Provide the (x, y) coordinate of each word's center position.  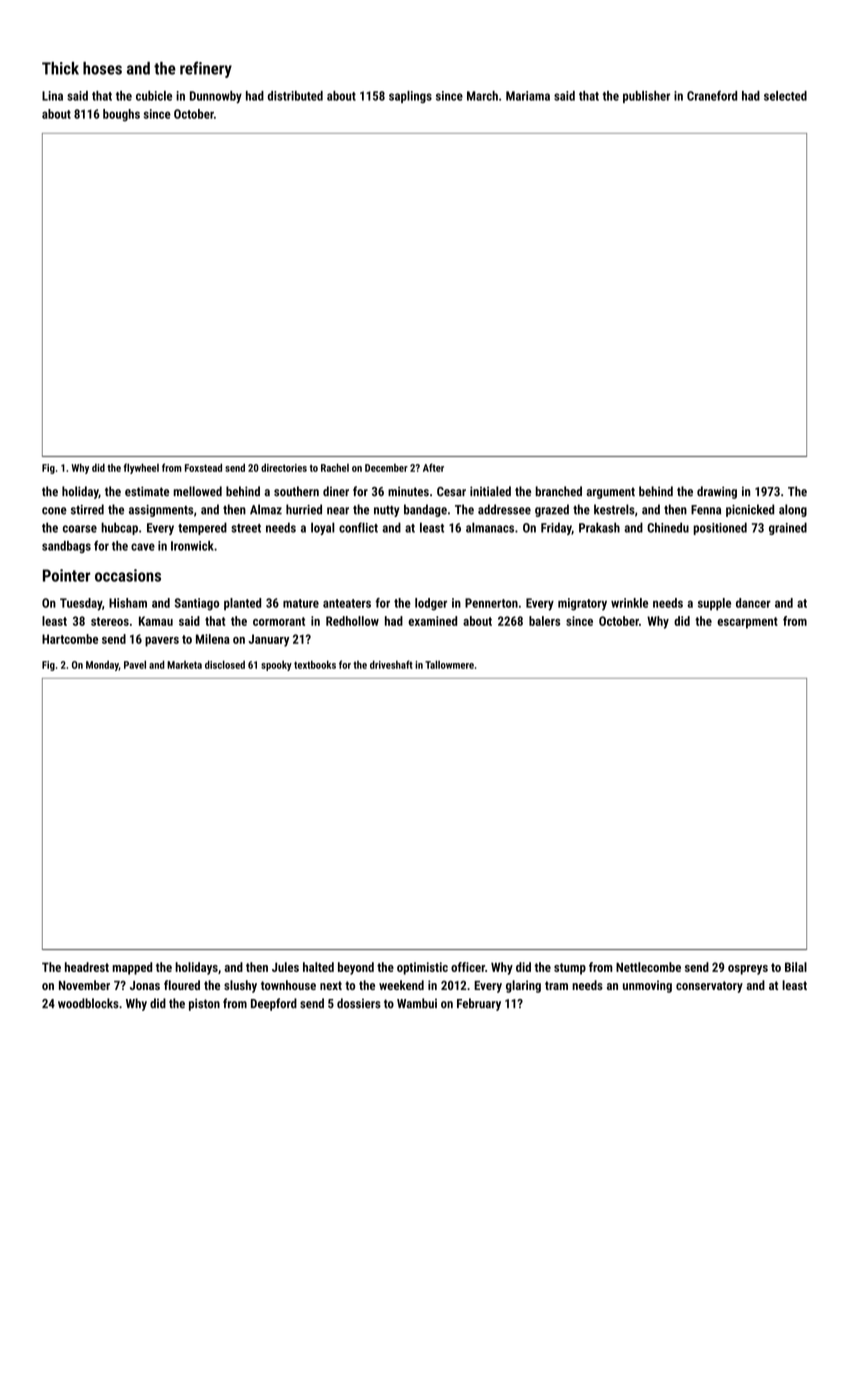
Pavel (135, 664)
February (479, 1004)
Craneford (712, 96)
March (482, 96)
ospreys (748, 970)
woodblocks (88, 1003)
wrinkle (629, 603)
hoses (102, 68)
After (433, 467)
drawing (717, 492)
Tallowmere (449, 664)
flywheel (141, 468)
